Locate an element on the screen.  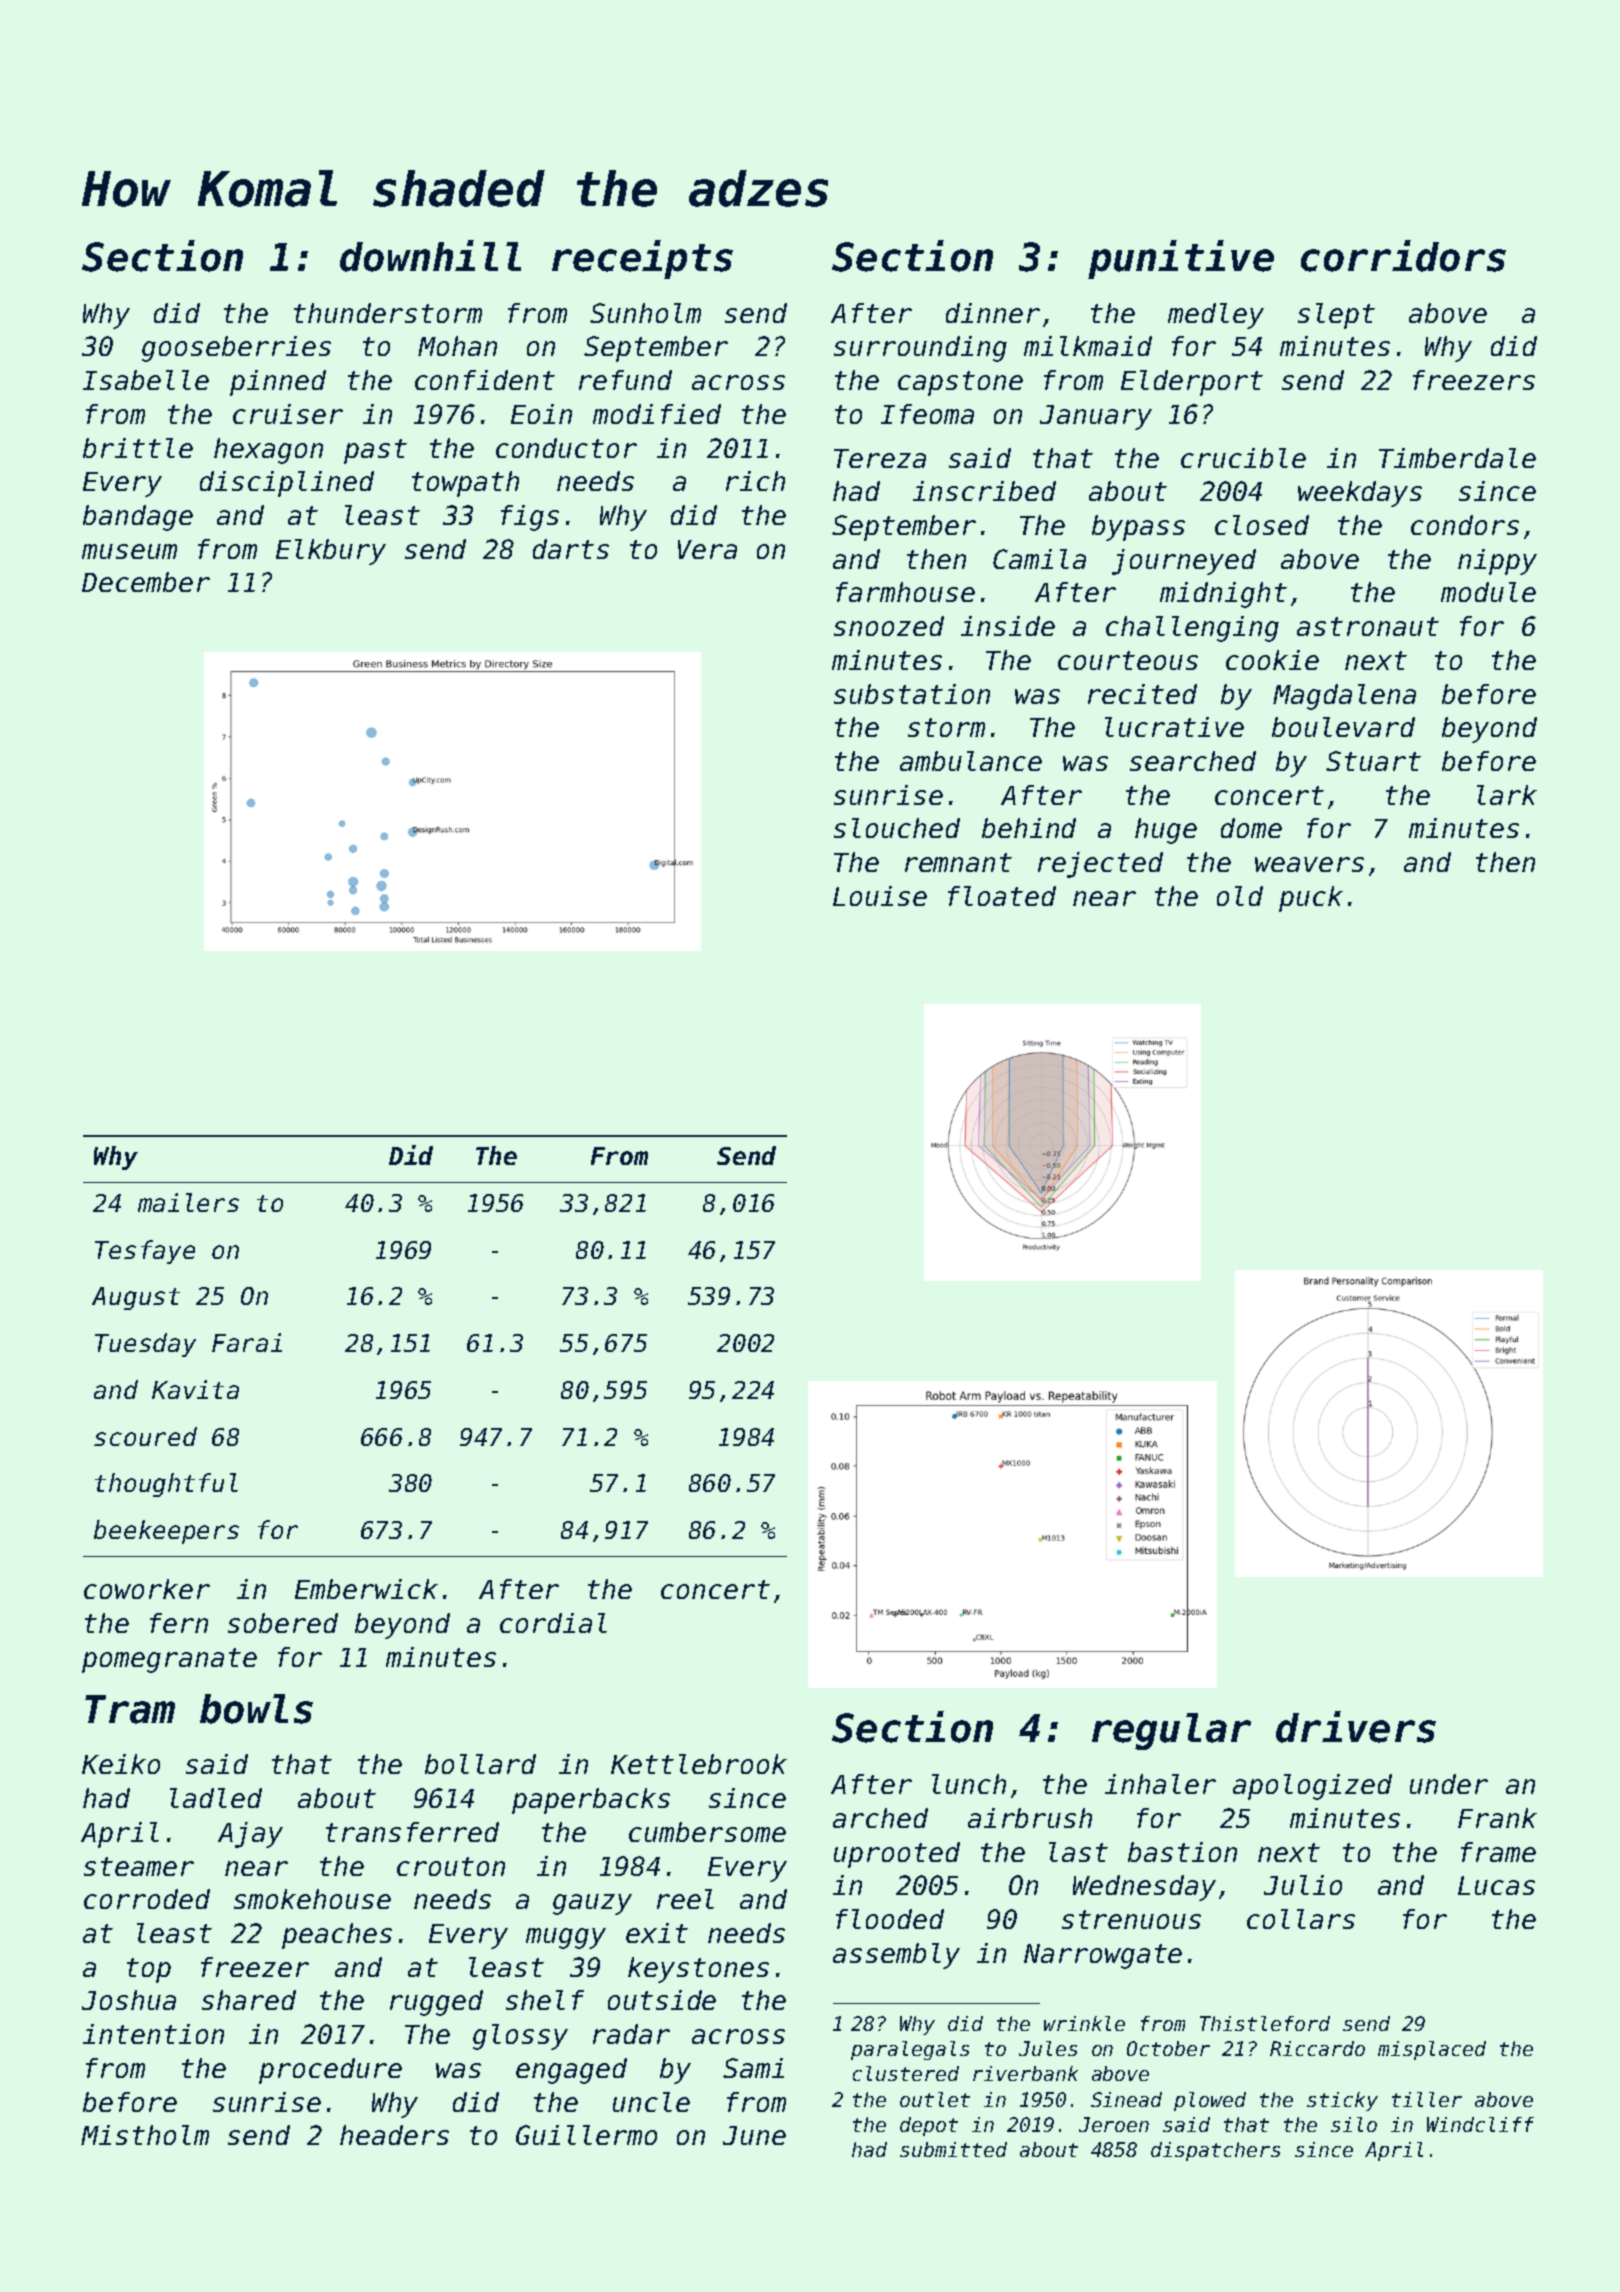
uncle is located at coordinates (651, 2102).
